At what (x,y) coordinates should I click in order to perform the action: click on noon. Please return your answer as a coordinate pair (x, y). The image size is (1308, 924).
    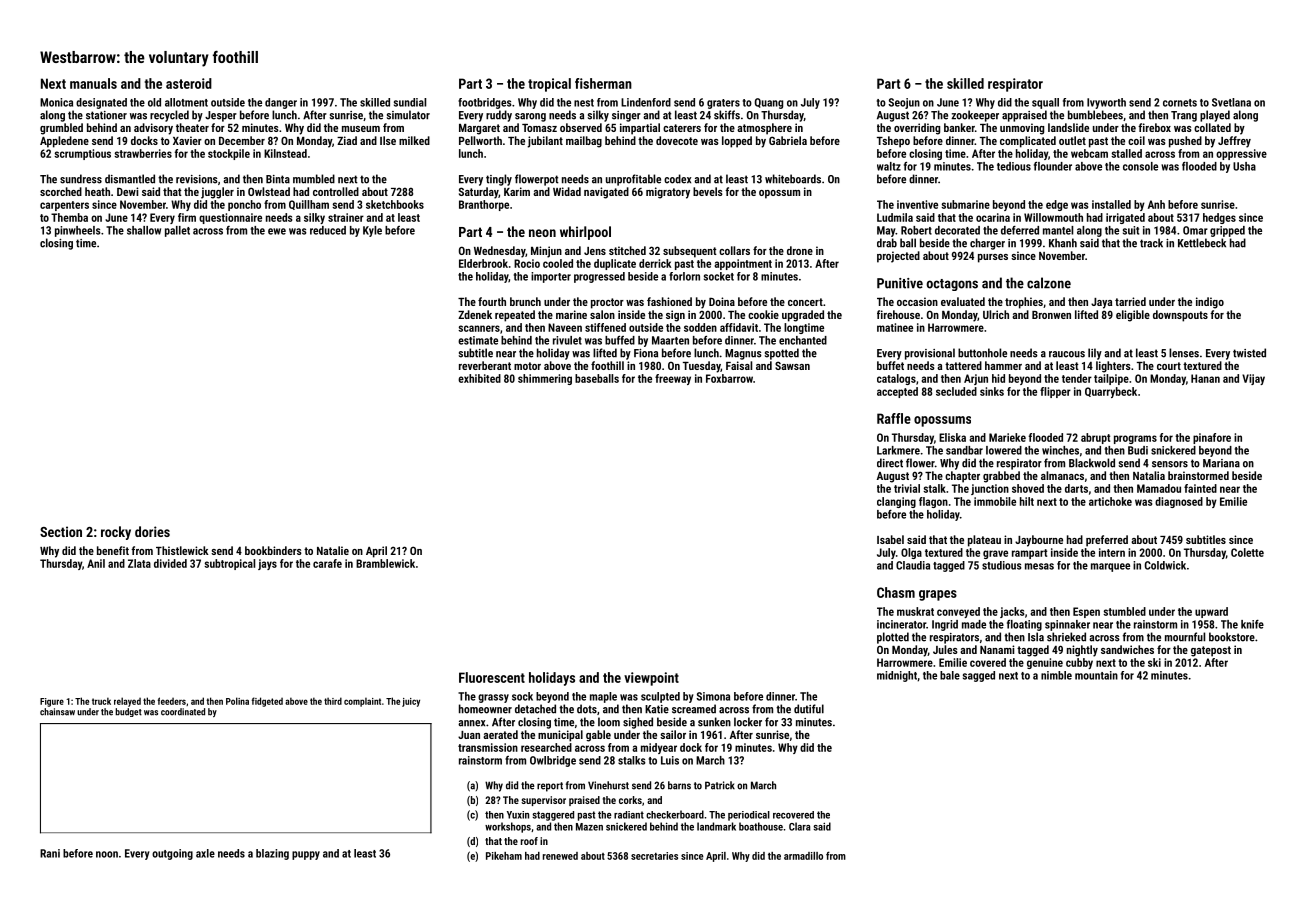
    Looking at the image, I should click on (107, 854).
